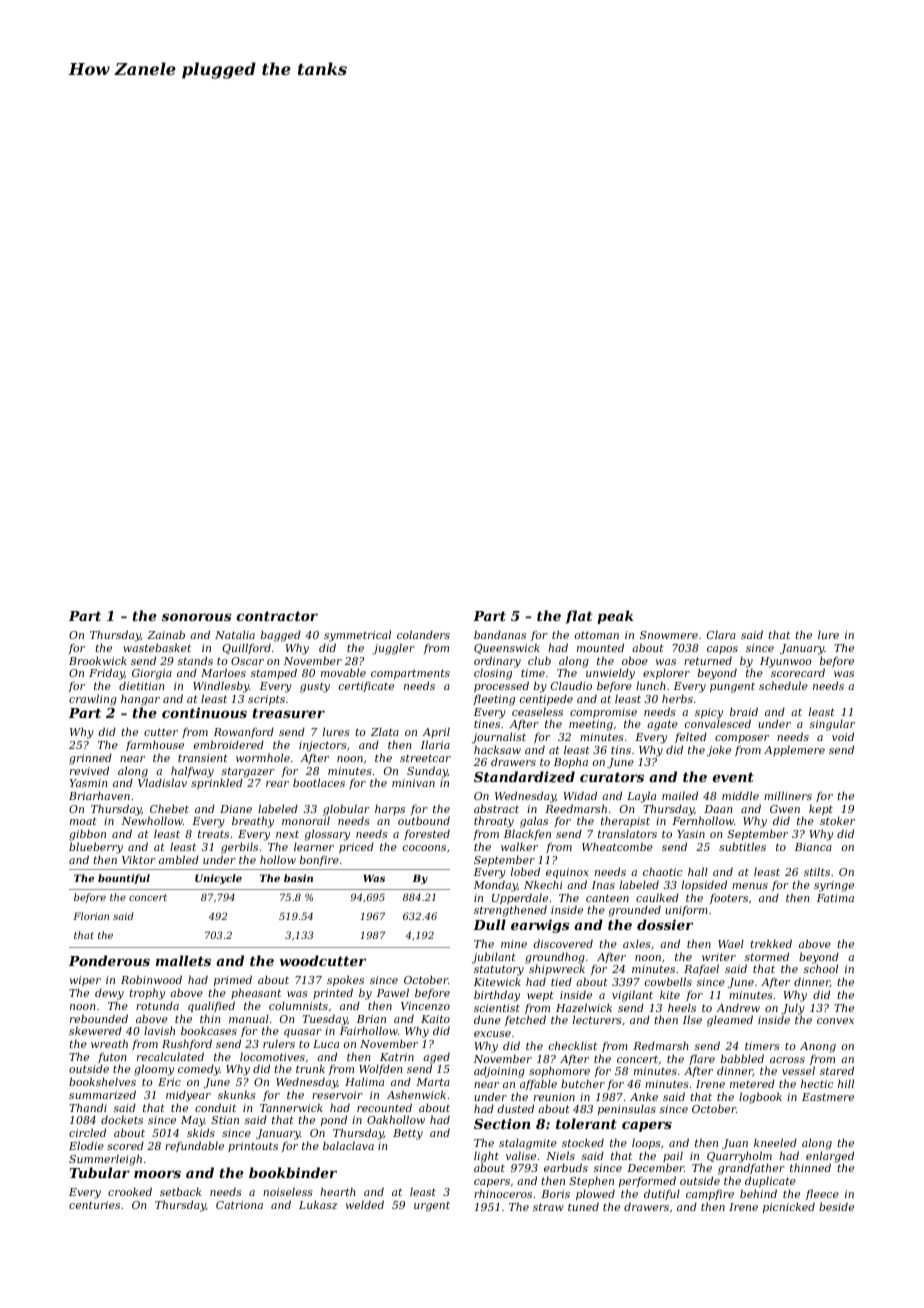 The width and height of the document is (924, 1308). I want to click on cocoons, so click(424, 848).
